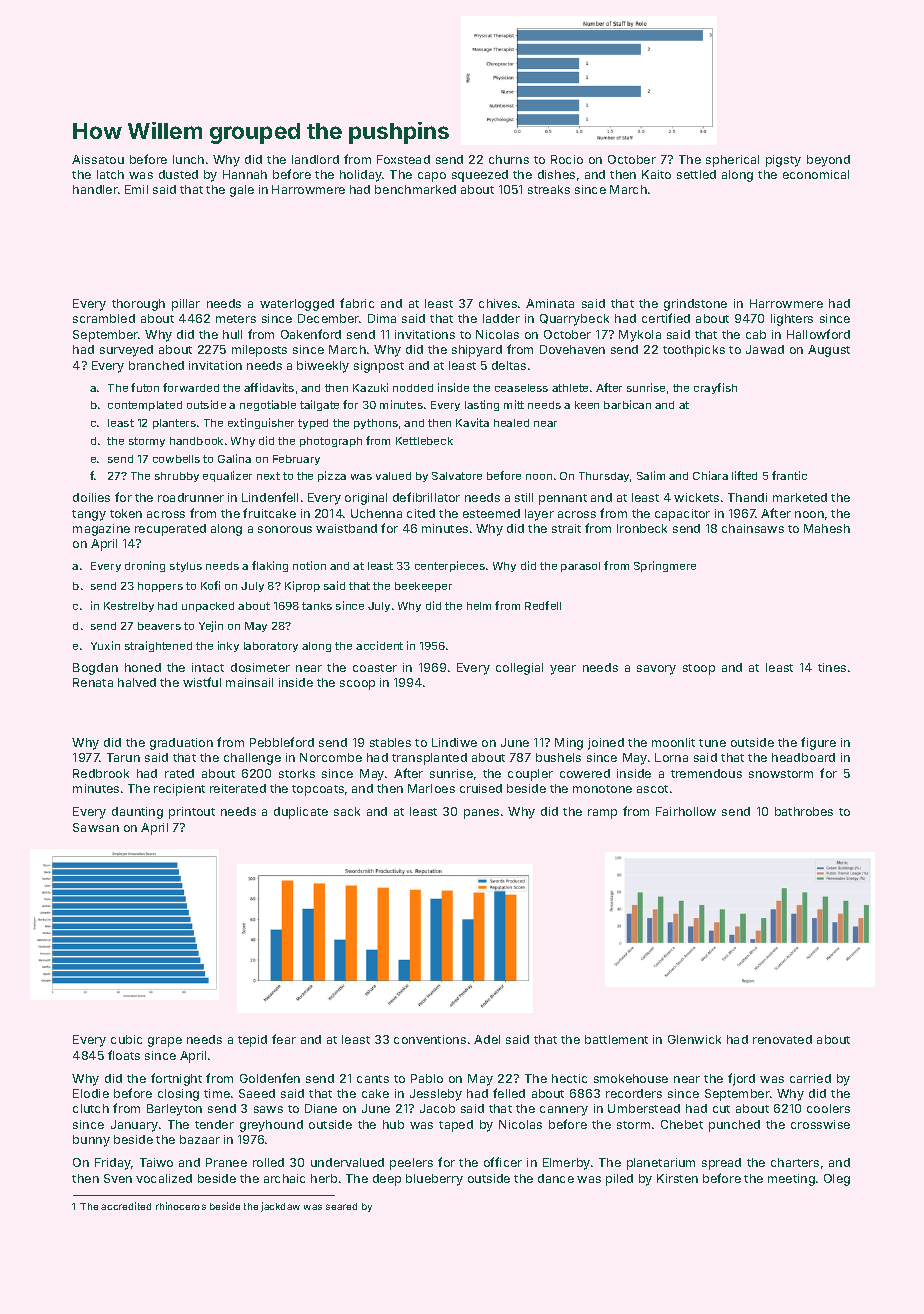  I want to click on renovated, so click(782, 1039).
